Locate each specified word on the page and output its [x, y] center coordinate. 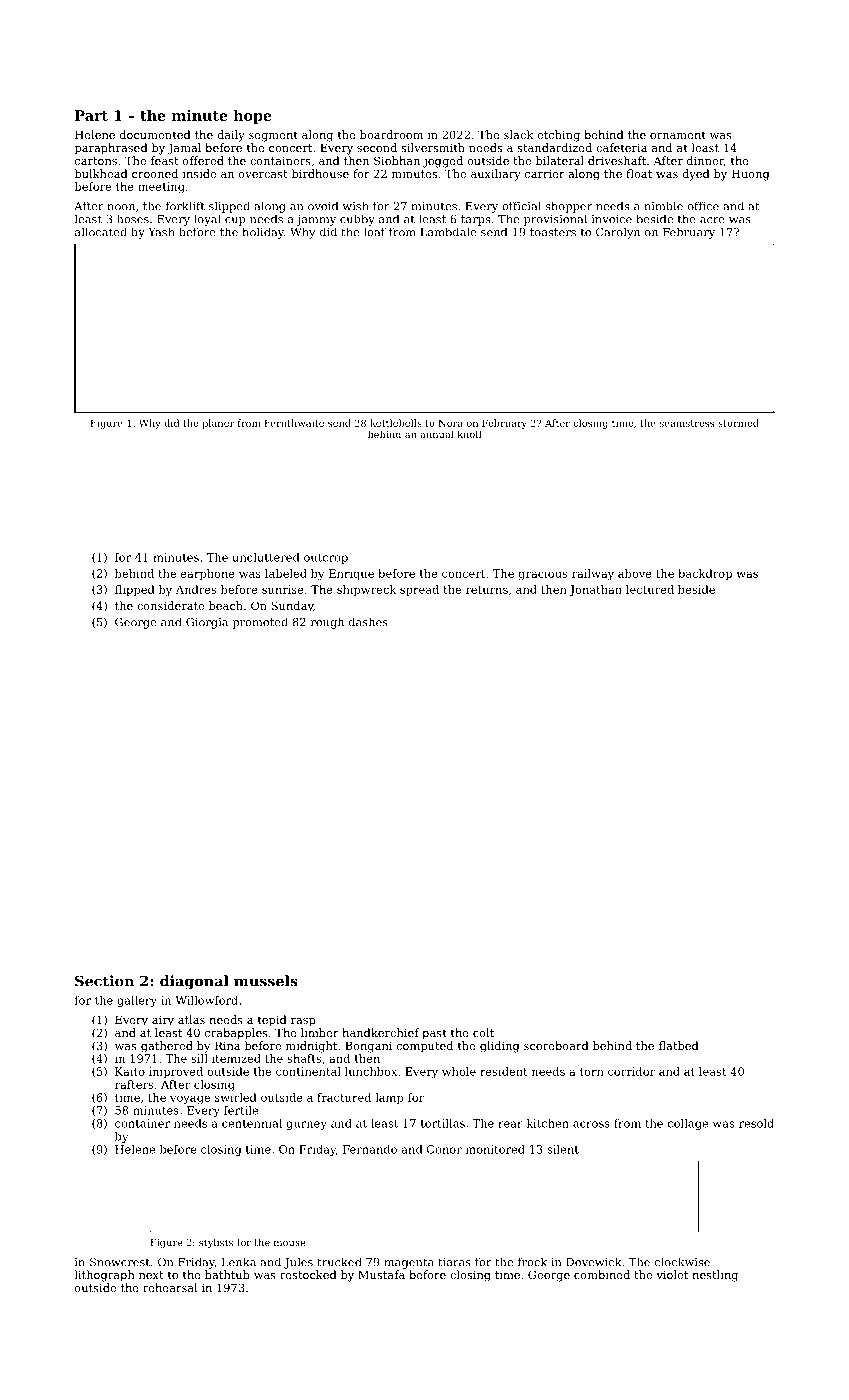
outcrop [326, 558]
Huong [751, 175]
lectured [650, 589]
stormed [738, 423]
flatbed [679, 1045]
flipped [135, 590]
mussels [266, 981]
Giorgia [207, 623]
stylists [216, 1243]
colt [483, 1032]
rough [327, 623]
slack [518, 134]
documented [155, 134]
